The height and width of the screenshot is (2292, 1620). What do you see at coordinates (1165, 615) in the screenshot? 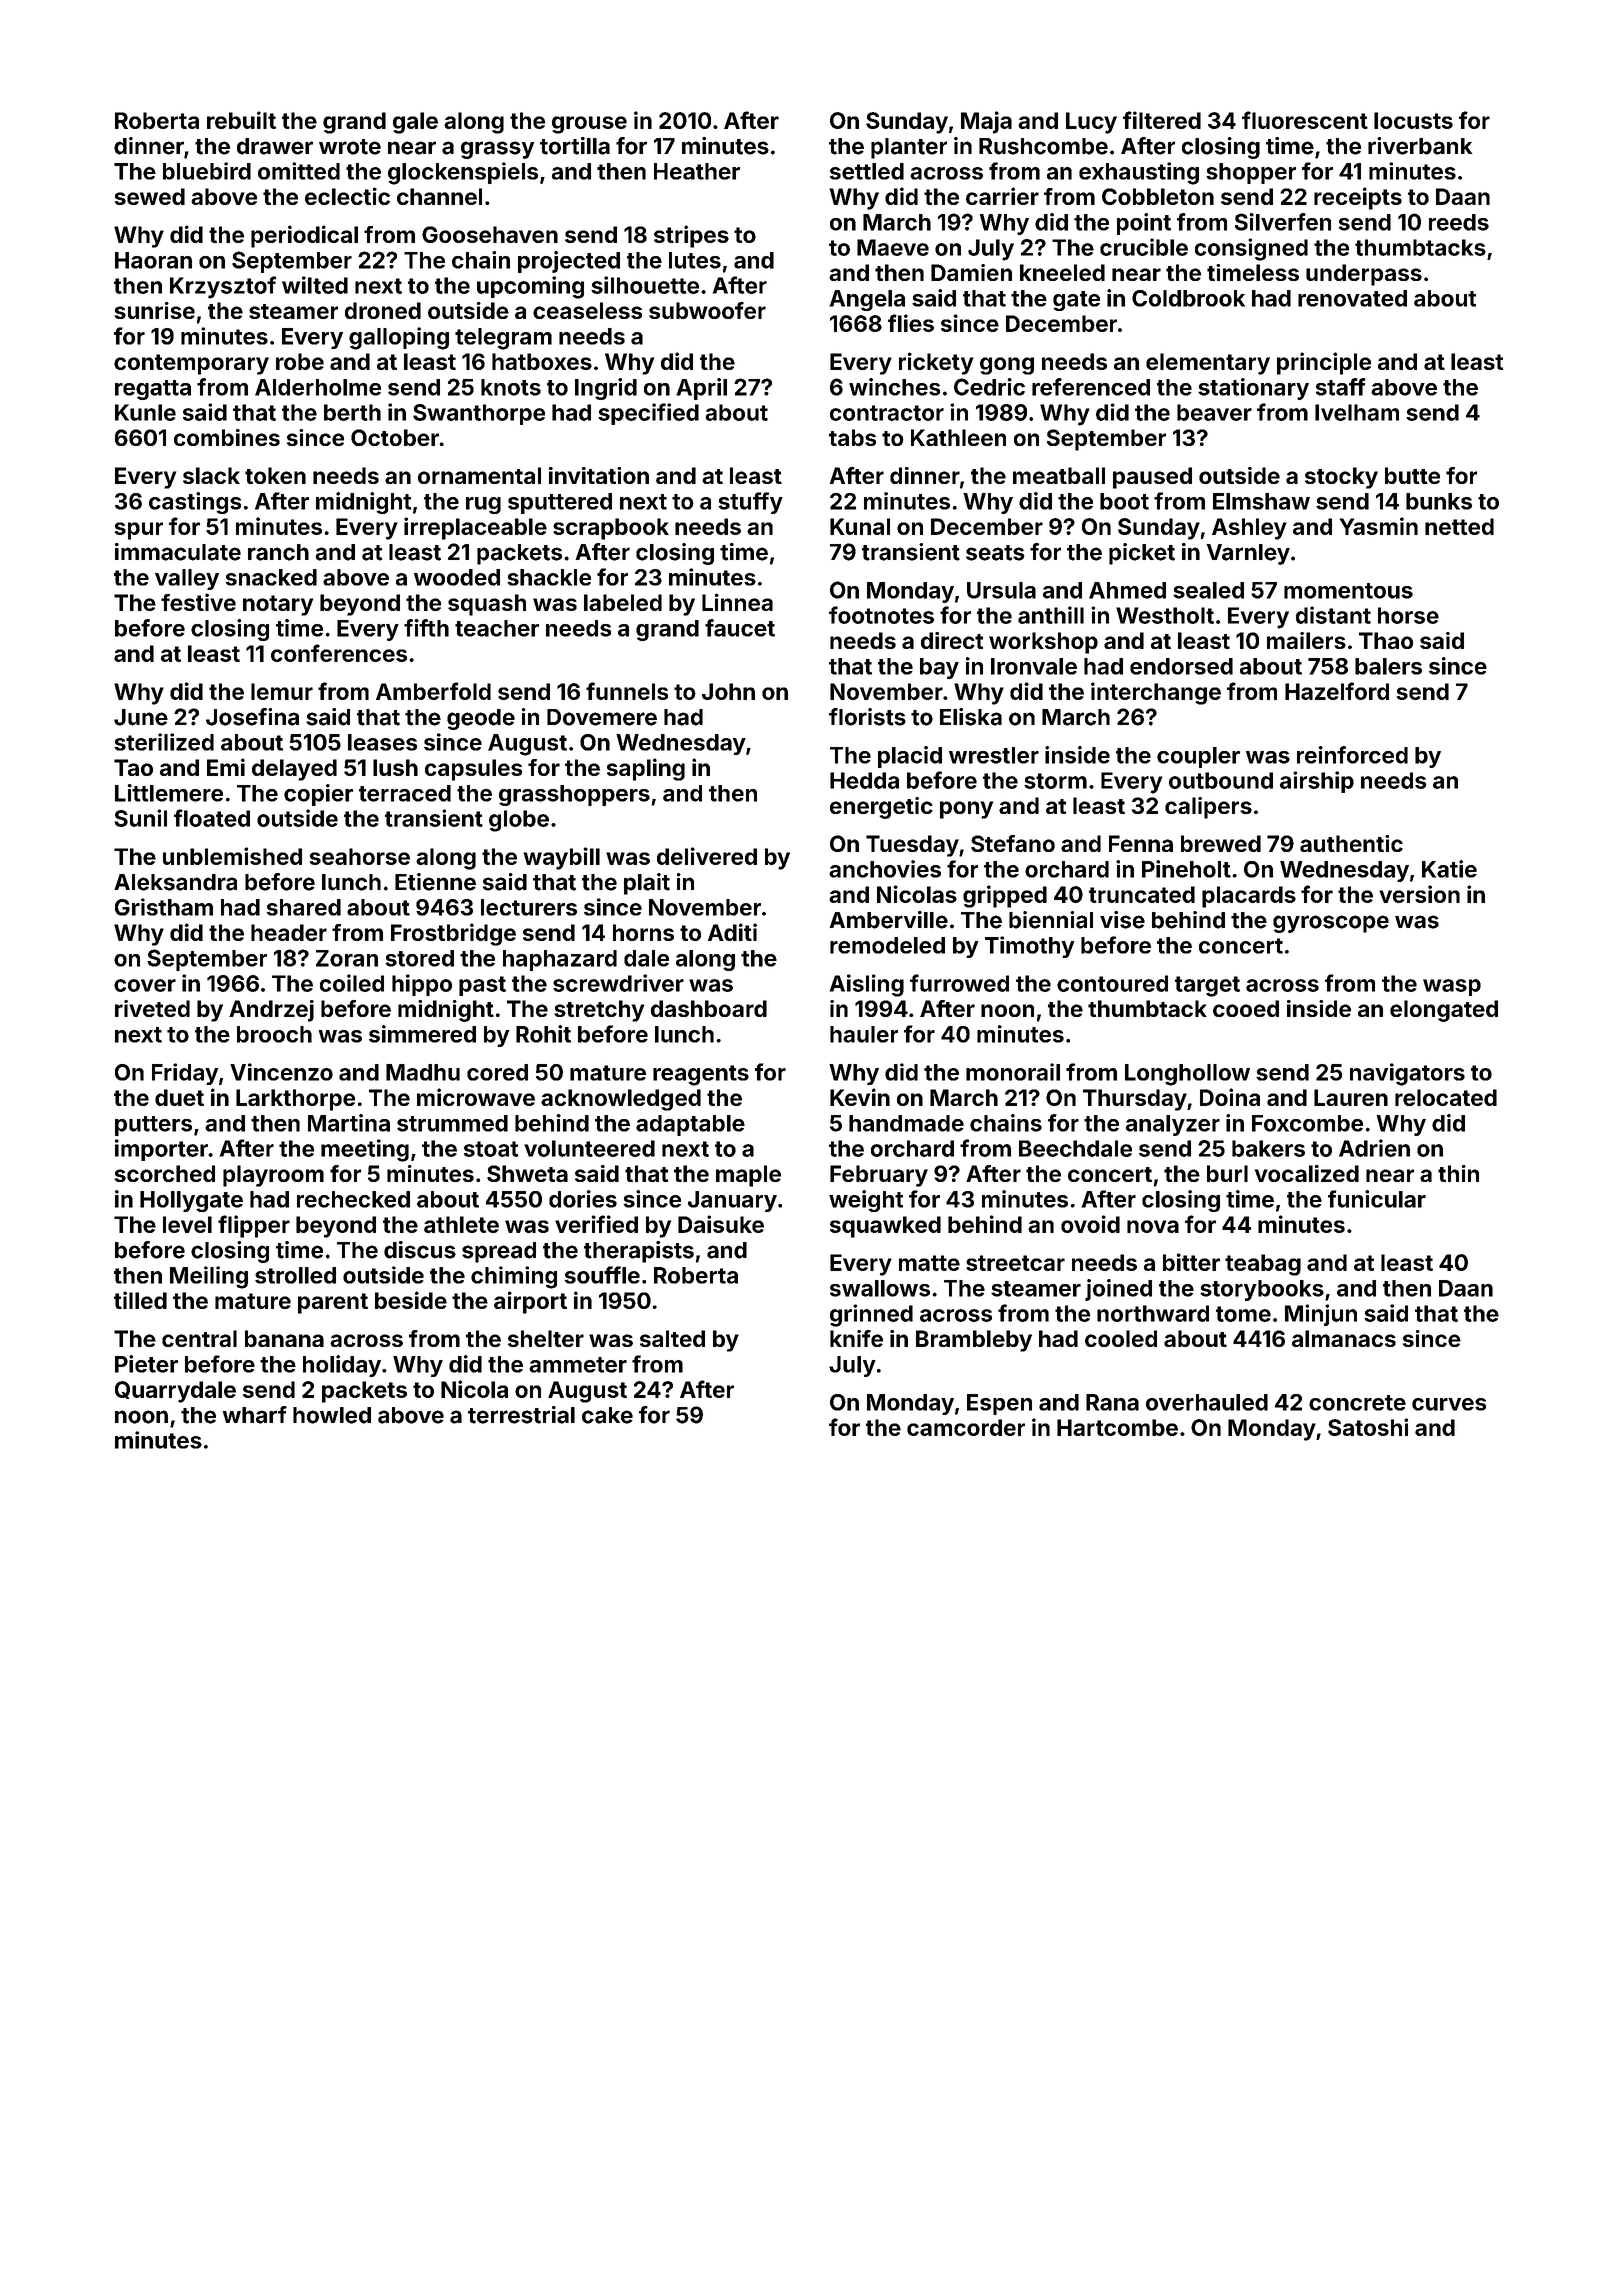
I see `Westholt` at bounding box center [1165, 615].
